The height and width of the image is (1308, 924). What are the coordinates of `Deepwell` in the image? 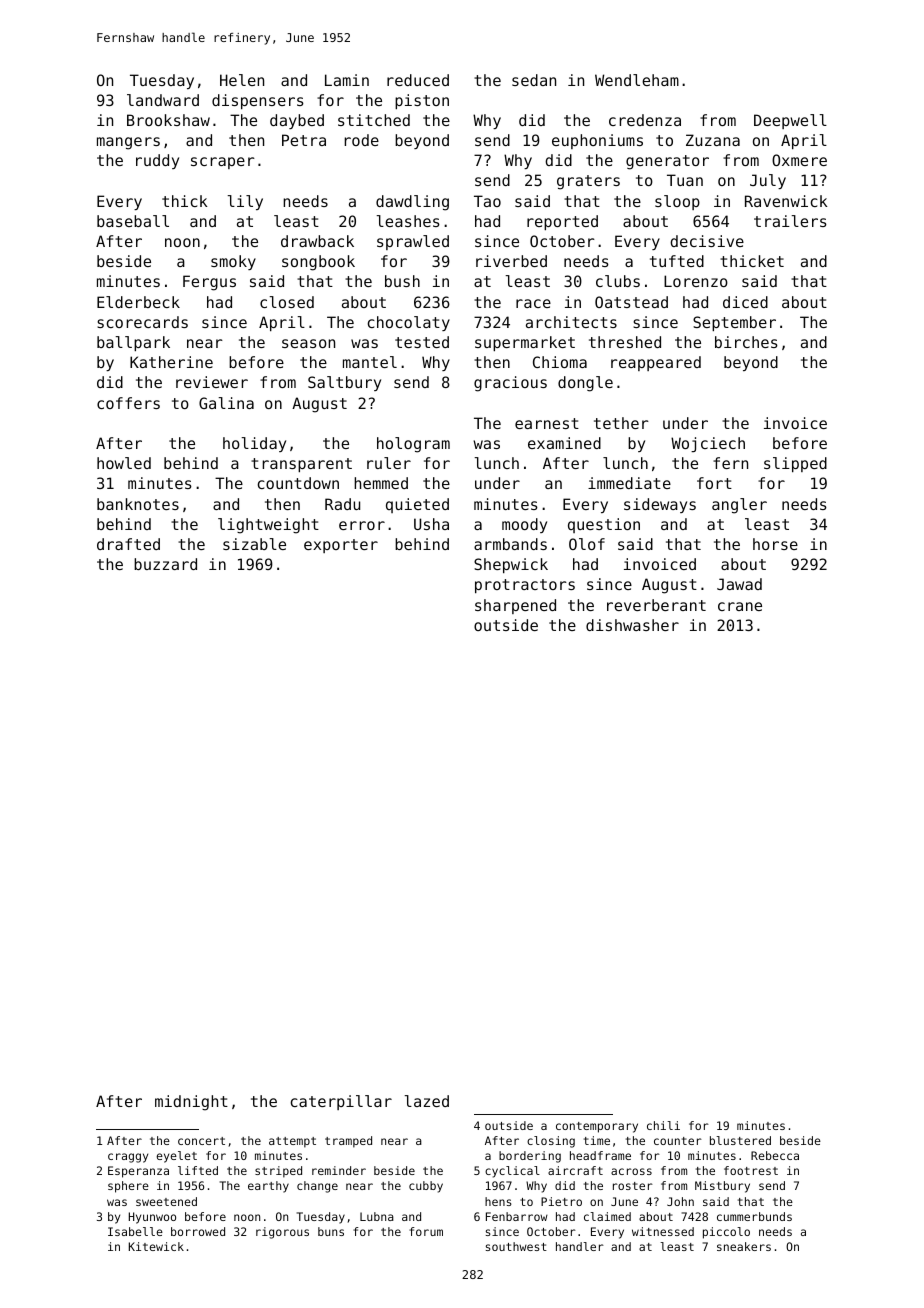 It's located at (790, 121).
